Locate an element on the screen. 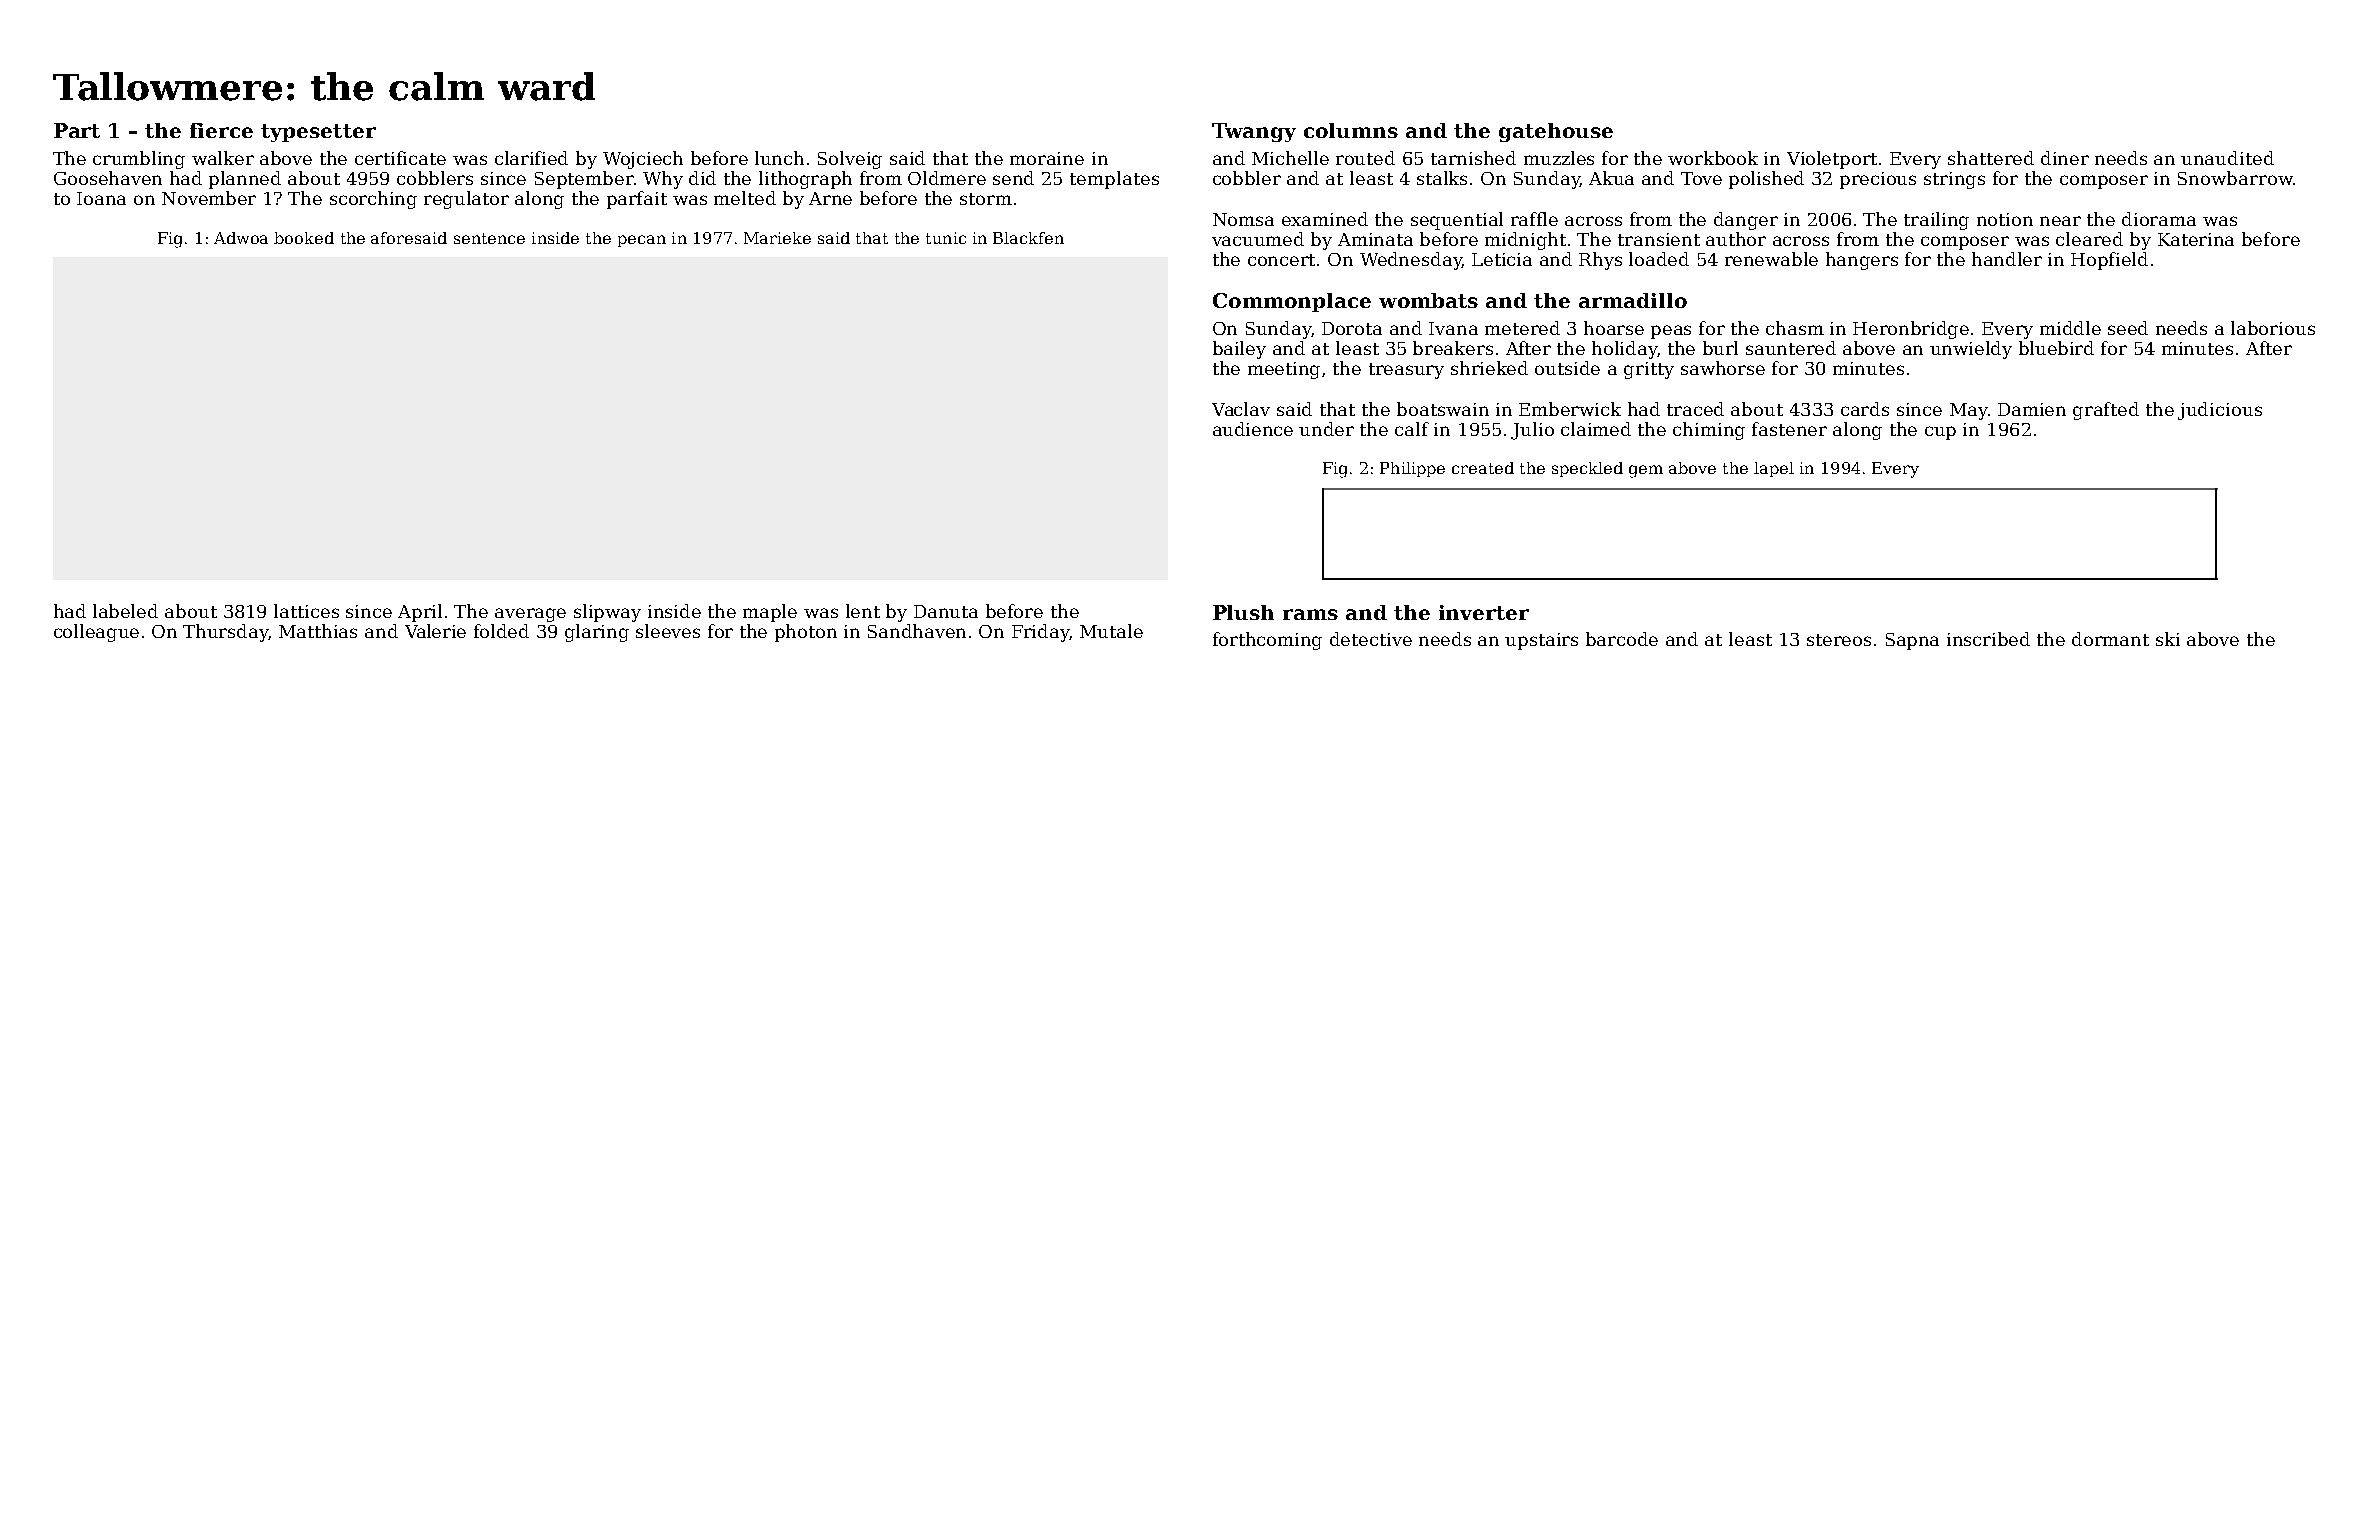 The width and height of the screenshot is (2380, 1540). Vaclav is located at coordinates (1241, 409).
